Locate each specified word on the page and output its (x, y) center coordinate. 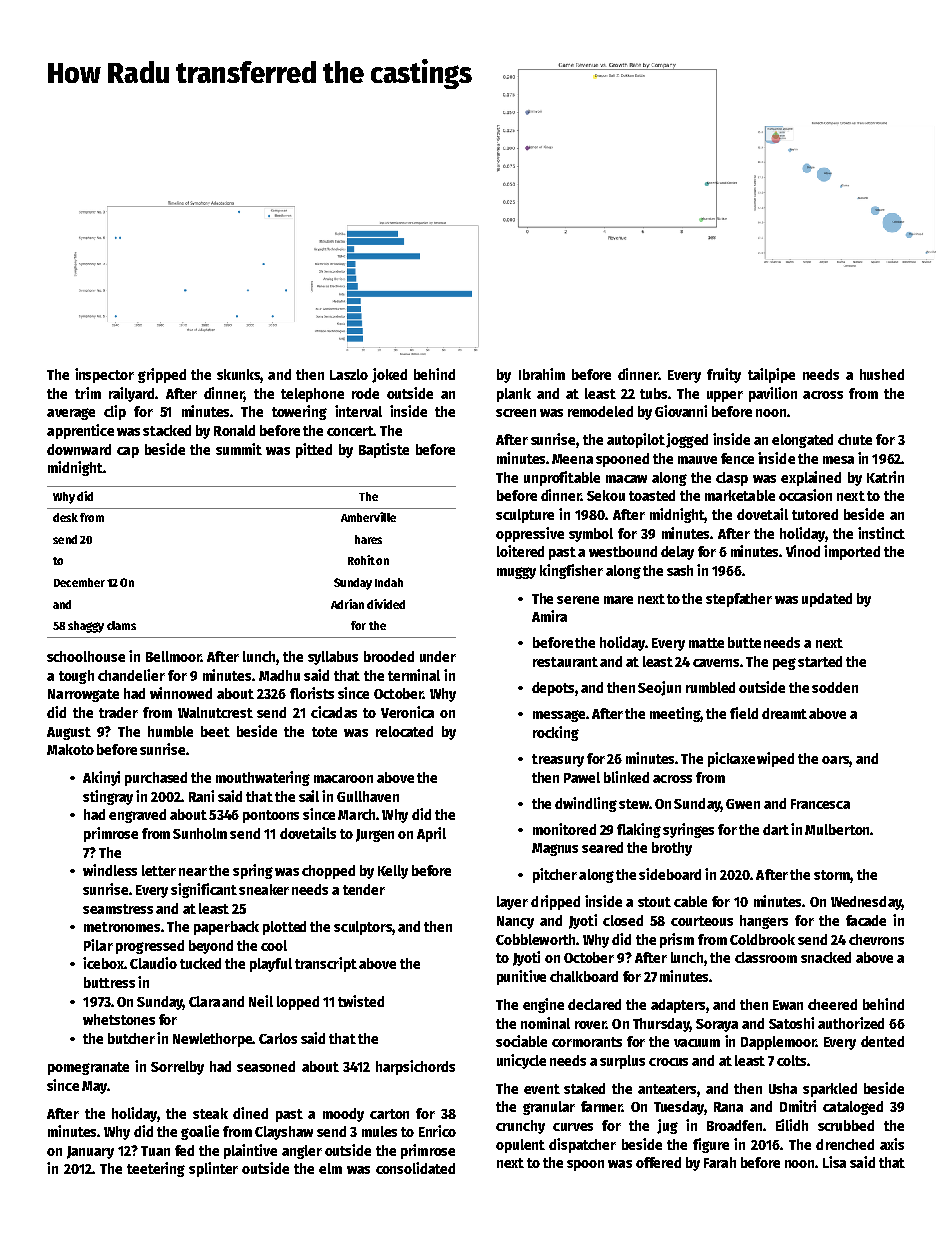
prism (677, 940)
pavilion (773, 394)
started (820, 661)
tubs (653, 393)
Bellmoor (173, 656)
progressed (150, 947)
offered (658, 1162)
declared (594, 1004)
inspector (104, 375)
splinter (213, 1169)
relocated (404, 731)
